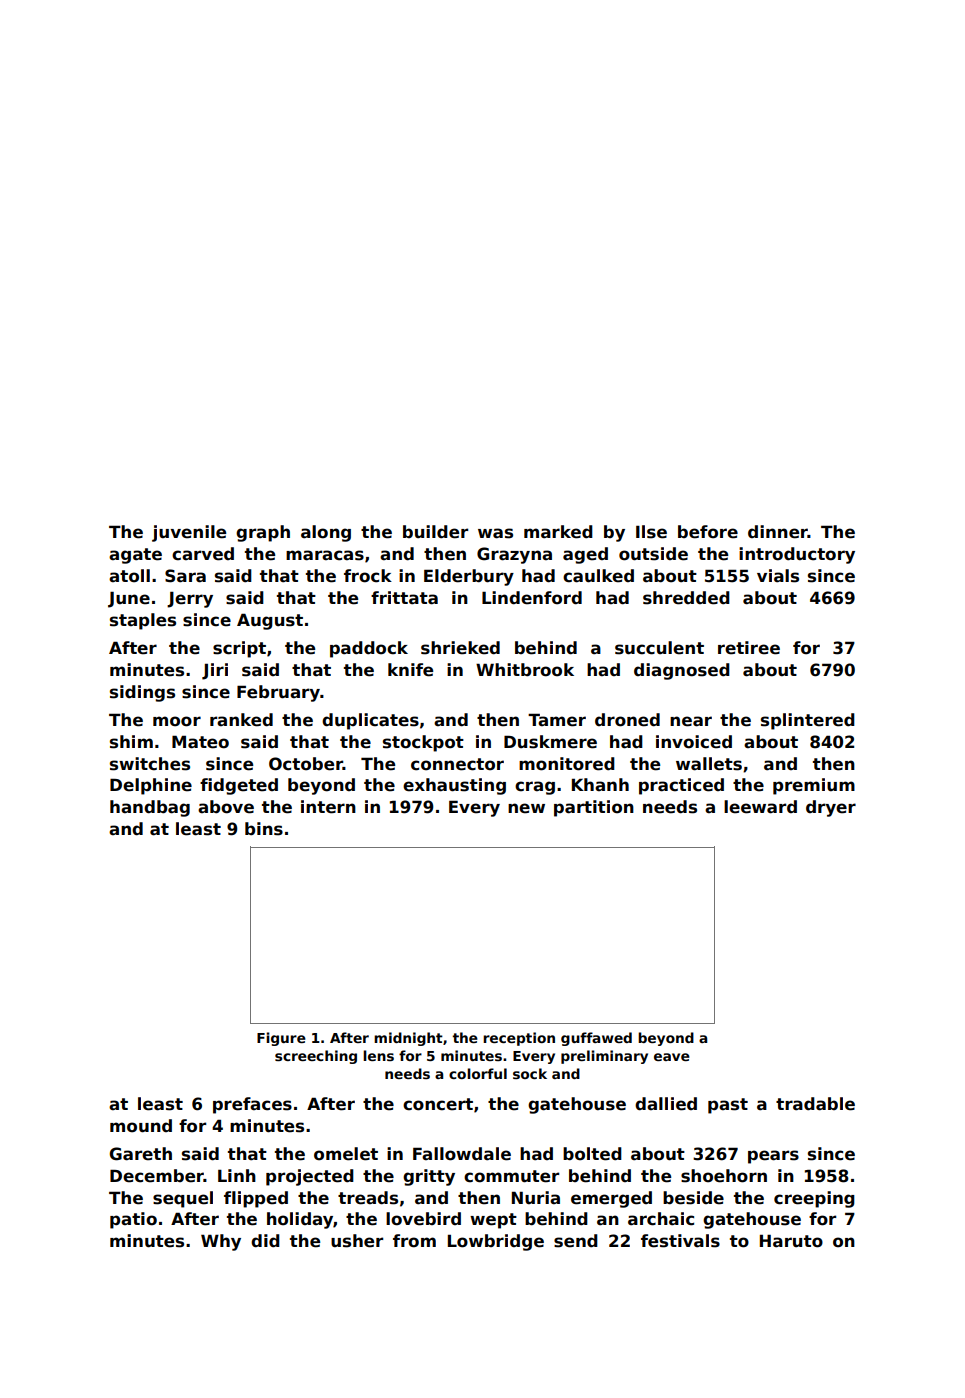 This screenshot has height=1398, width=965. What do you see at coordinates (462, 1154) in the screenshot?
I see `Fallowdale` at bounding box center [462, 1154].
